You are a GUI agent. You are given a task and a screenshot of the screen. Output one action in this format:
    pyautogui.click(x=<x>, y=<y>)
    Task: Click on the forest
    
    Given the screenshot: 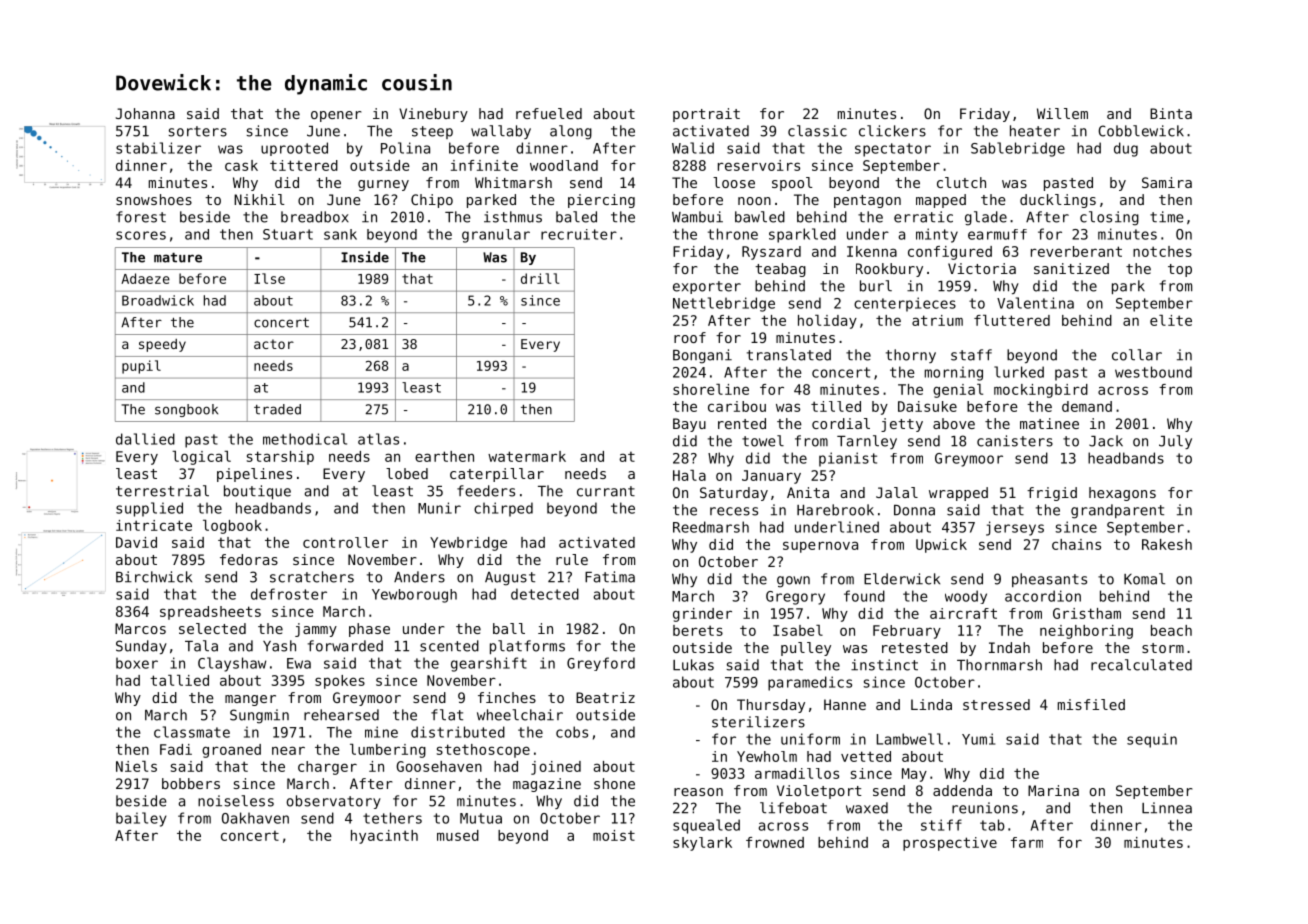 What is the action you would take?
    pyautogui.click(x=141, y=217)
